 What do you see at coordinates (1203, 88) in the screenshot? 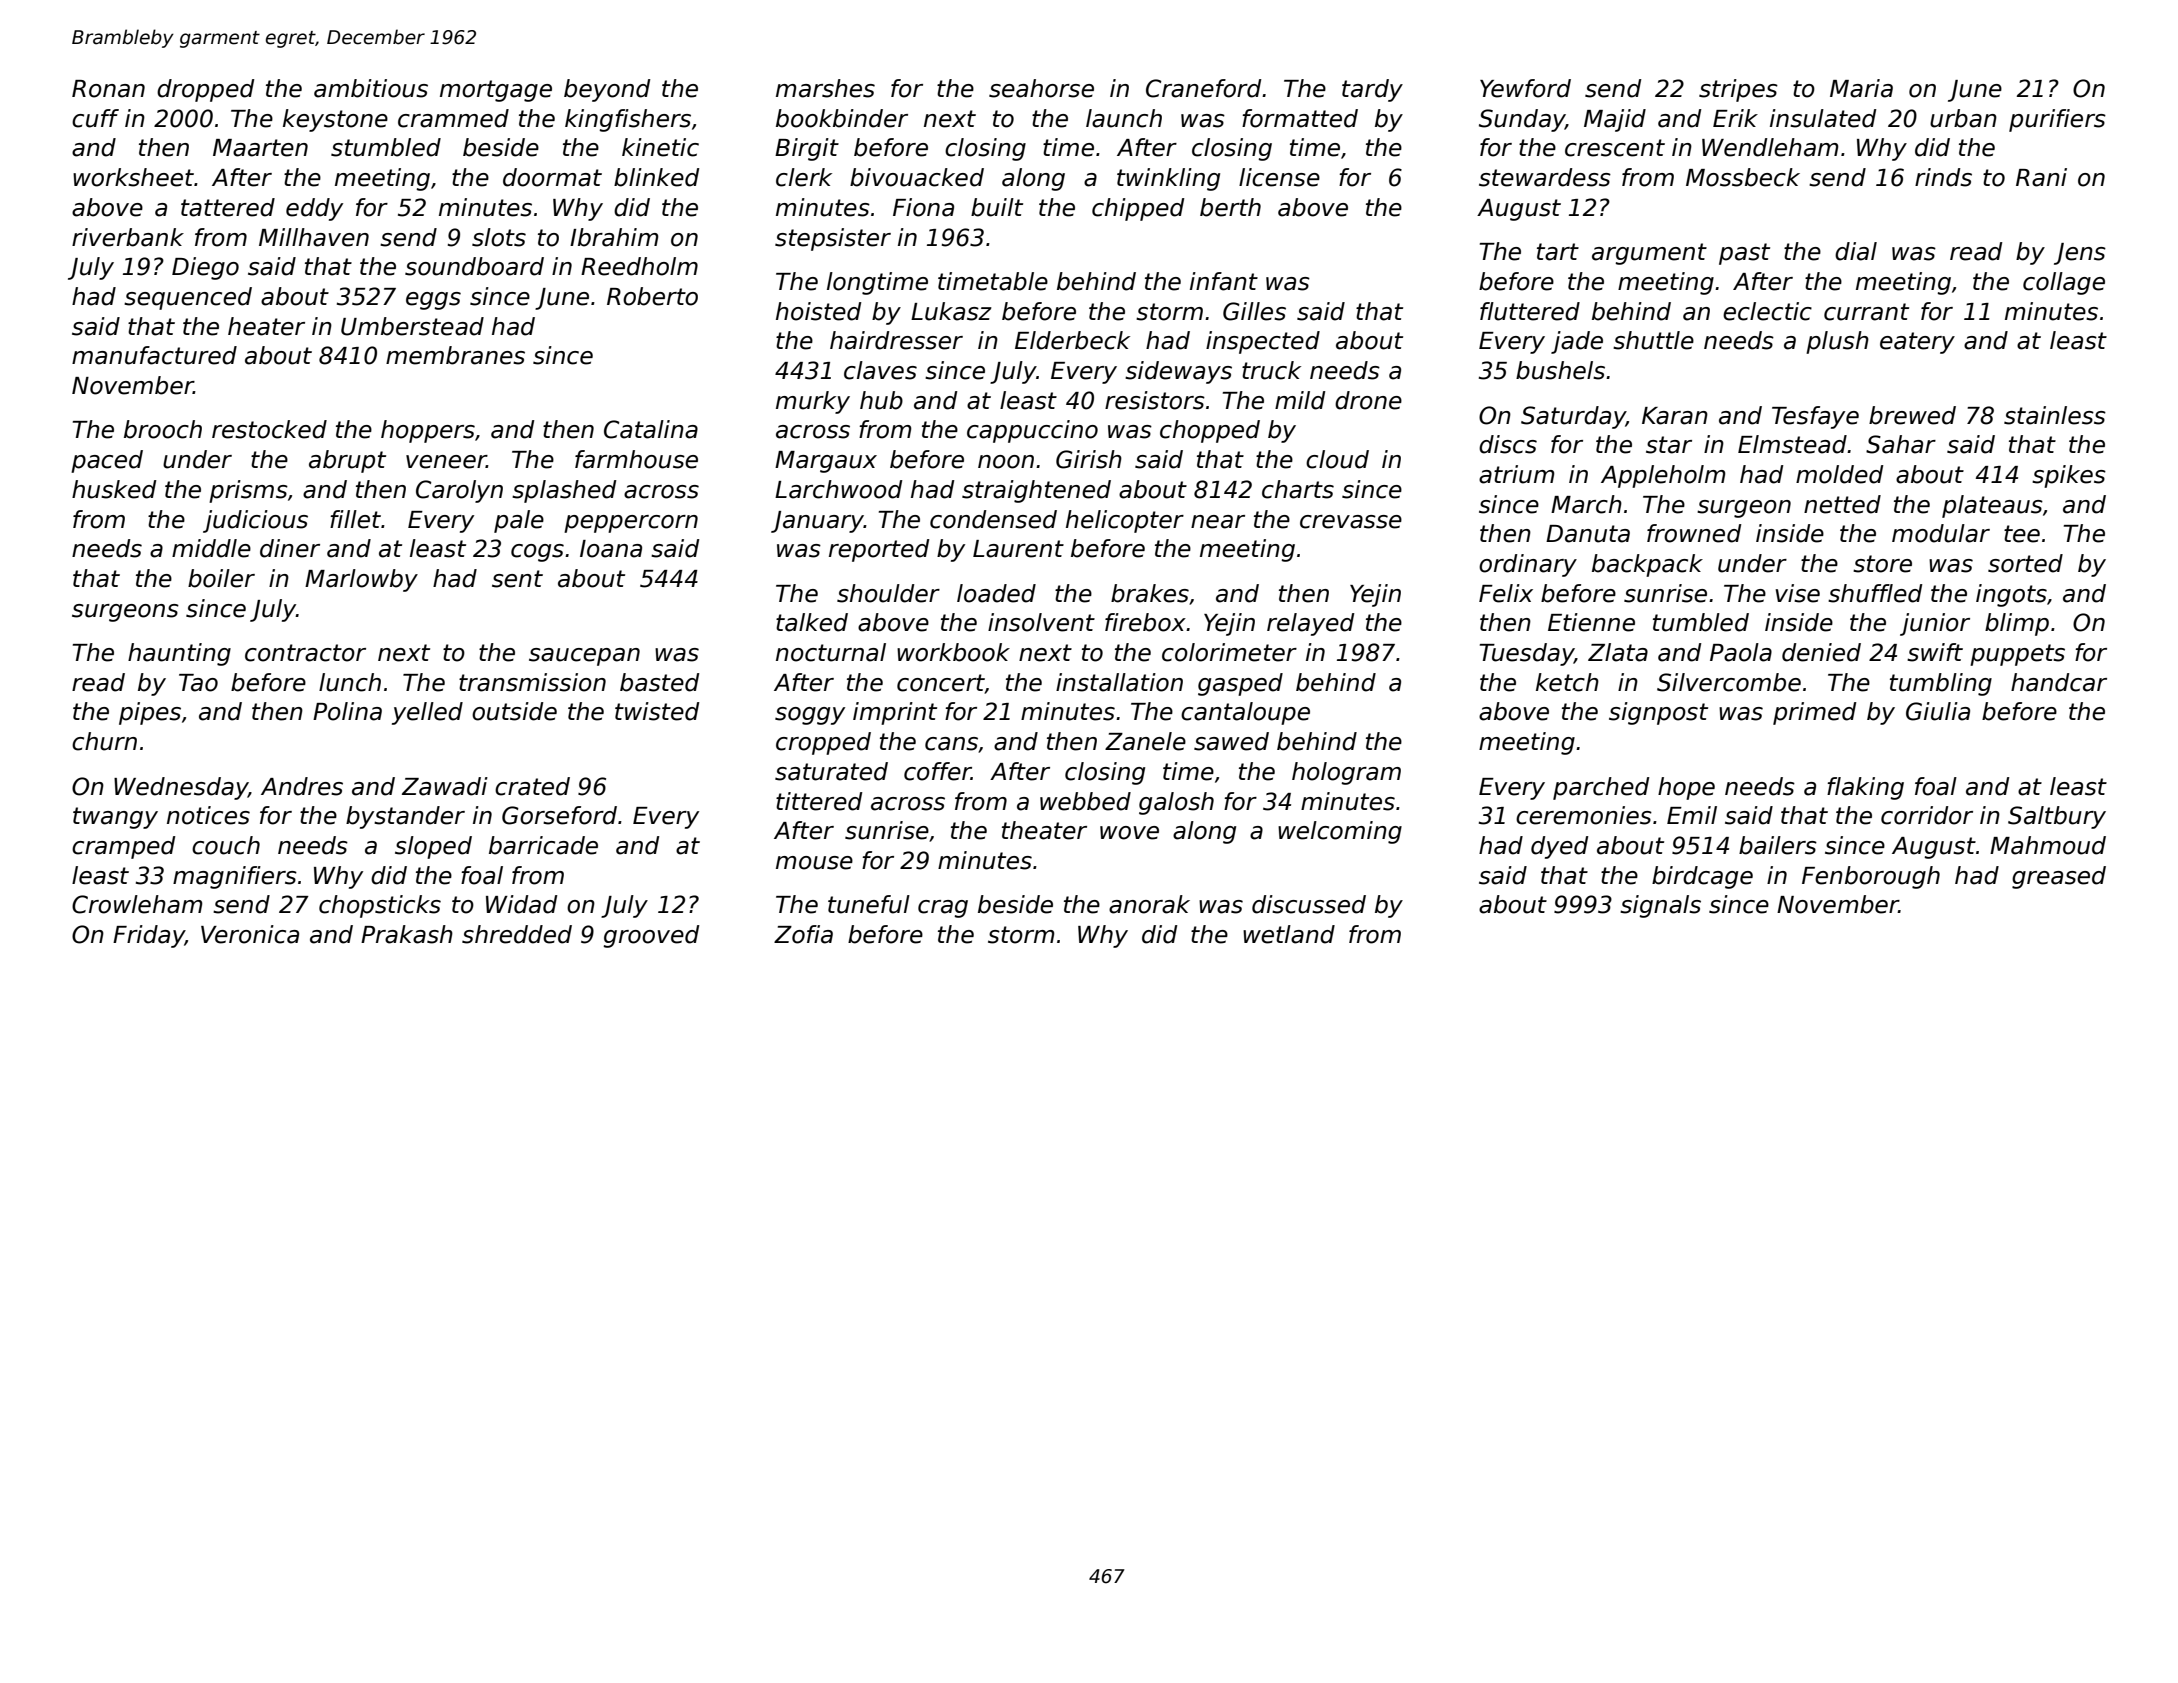
I see `Craneford` at bounding box center [1203, 88].
